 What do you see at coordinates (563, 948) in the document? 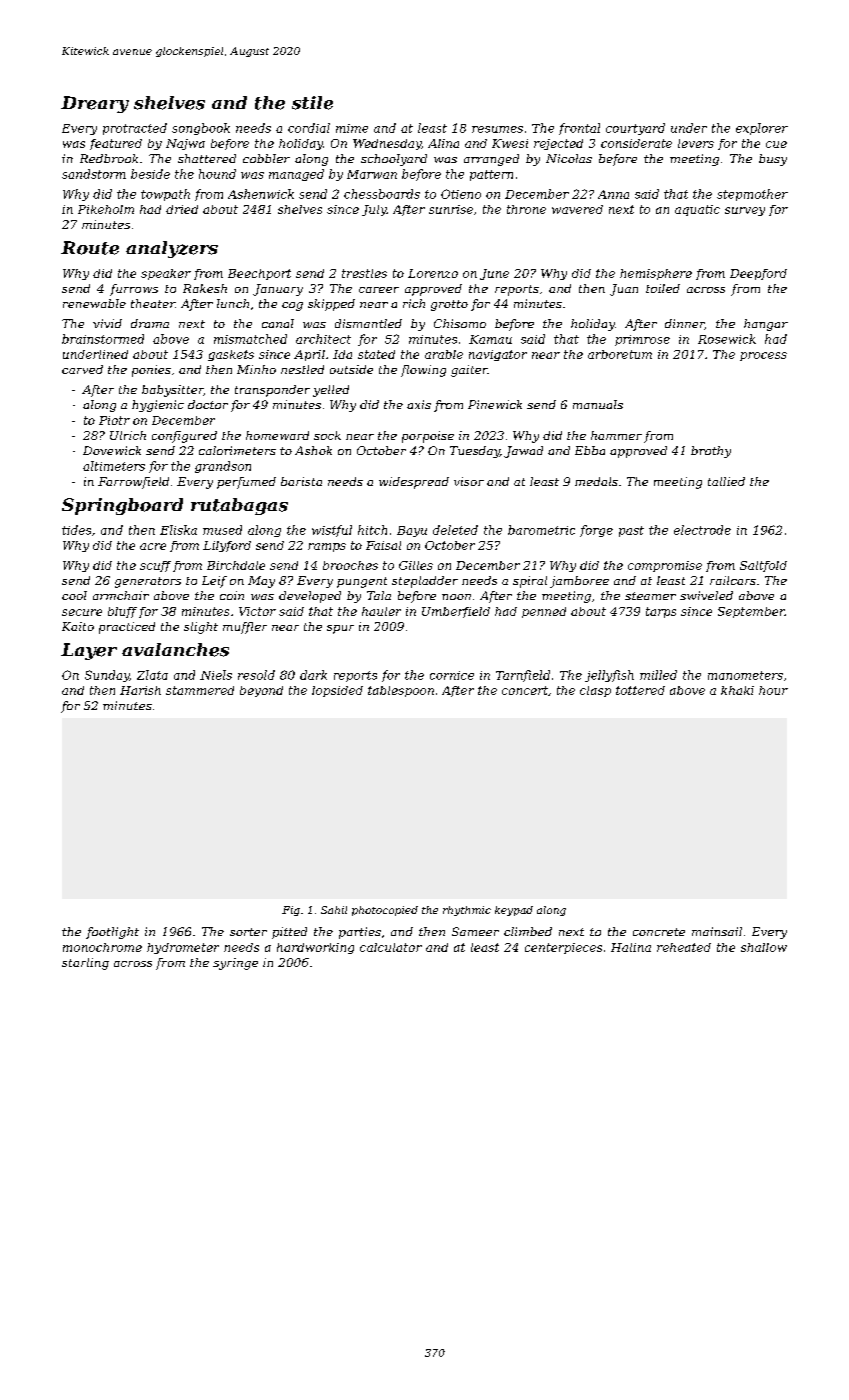
I see `centerpieces` at bounding box center [563, 948].
